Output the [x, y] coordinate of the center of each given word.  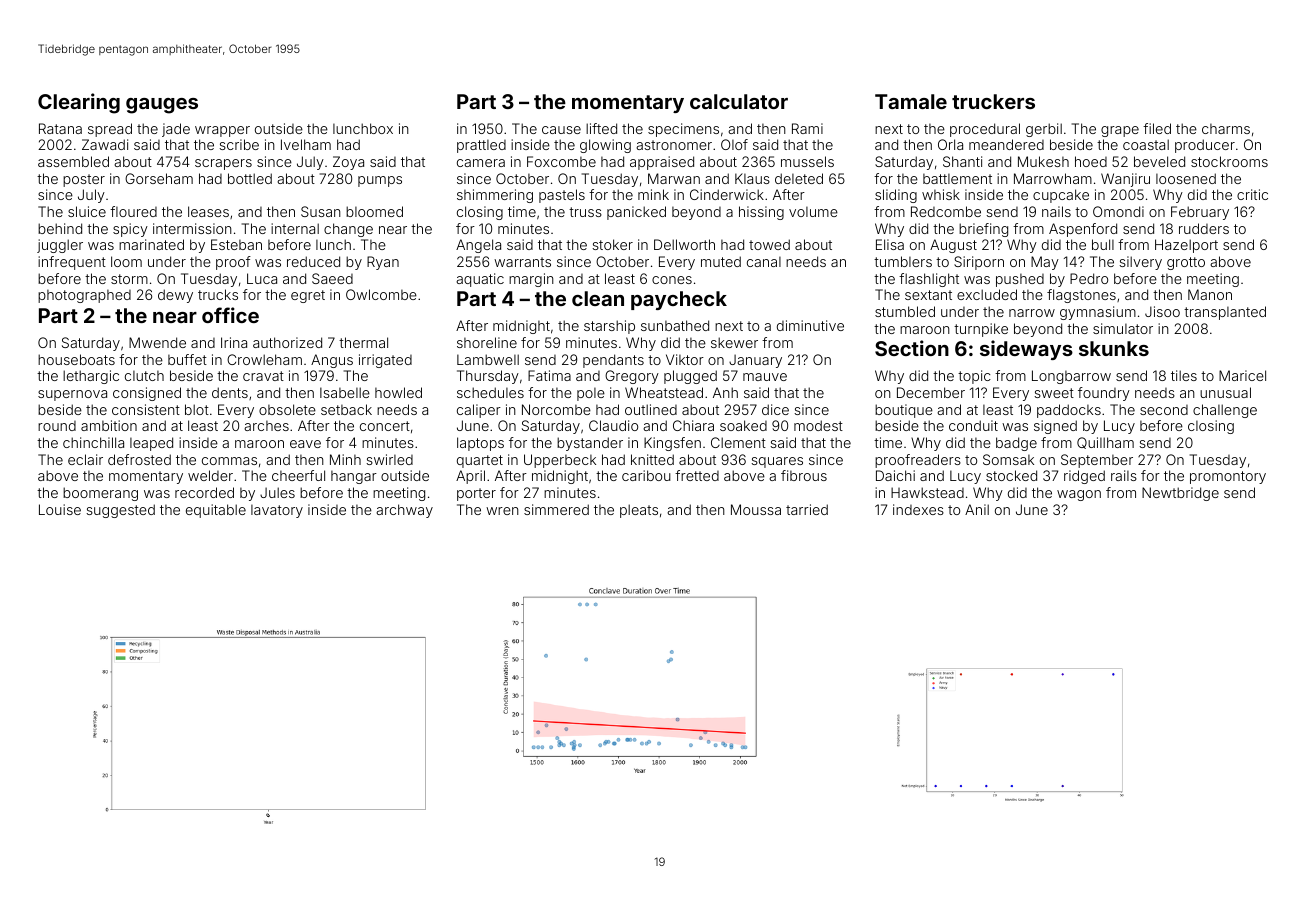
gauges [162, 106]
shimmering [495, 196]
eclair [85, 459]
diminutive [810, 325]
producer [1205, 146]
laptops [480, 444]
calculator [739, 101]
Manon [1210, 294]
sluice [87, 211]
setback [346, 409]
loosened [1186, 178]
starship [609, 327]
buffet [187, 359]
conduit [973, 425]
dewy [175, 296]
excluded [987, 294]
